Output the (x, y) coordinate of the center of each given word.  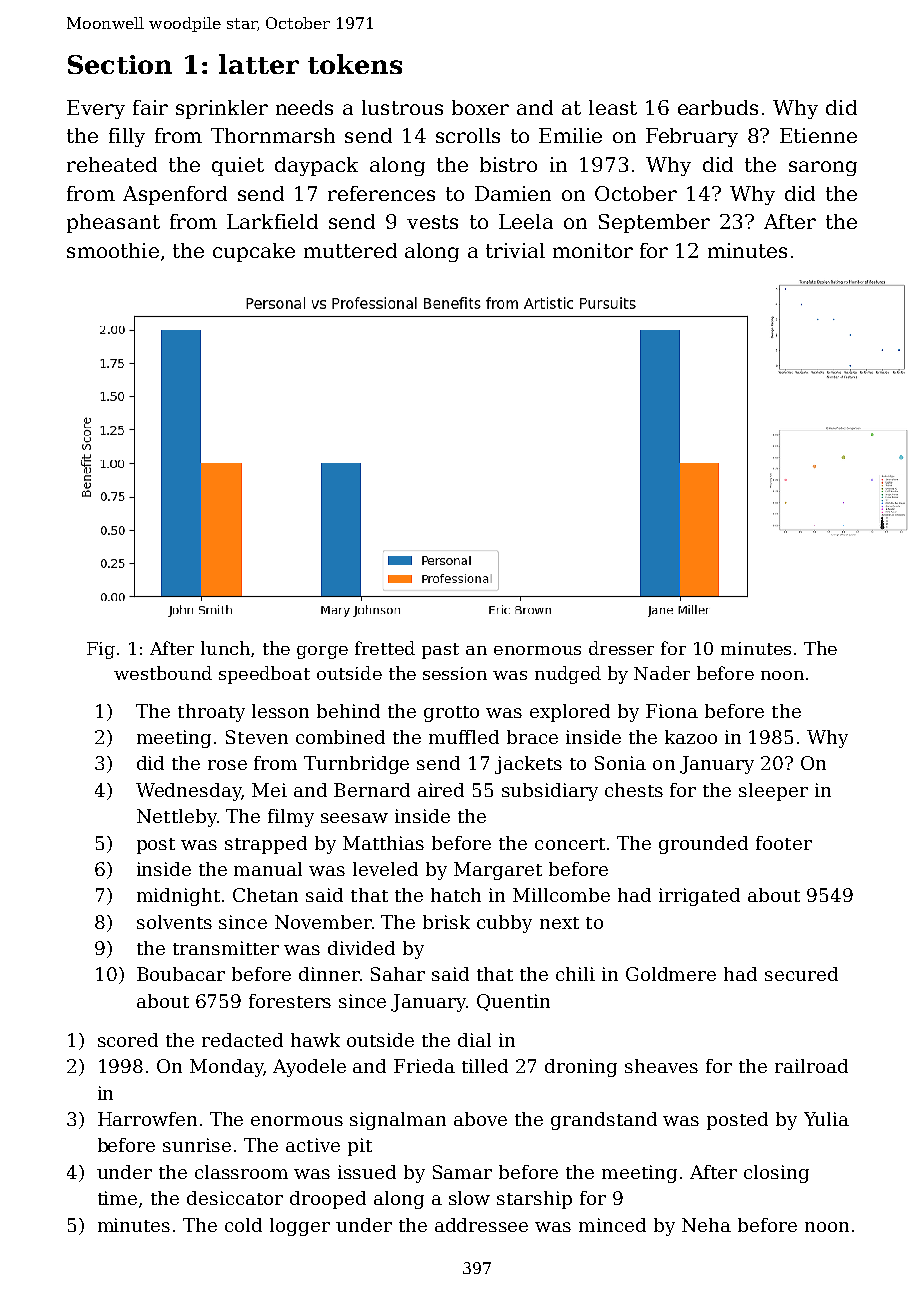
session (455, 673)
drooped (328, 1200)
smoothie (113, 250)
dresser (621, 648)
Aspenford (175, 195)
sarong (823, 168)
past (440, 651)
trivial (515, 250)
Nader (662, 673)
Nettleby (177, 818)
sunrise (197, 1145)
